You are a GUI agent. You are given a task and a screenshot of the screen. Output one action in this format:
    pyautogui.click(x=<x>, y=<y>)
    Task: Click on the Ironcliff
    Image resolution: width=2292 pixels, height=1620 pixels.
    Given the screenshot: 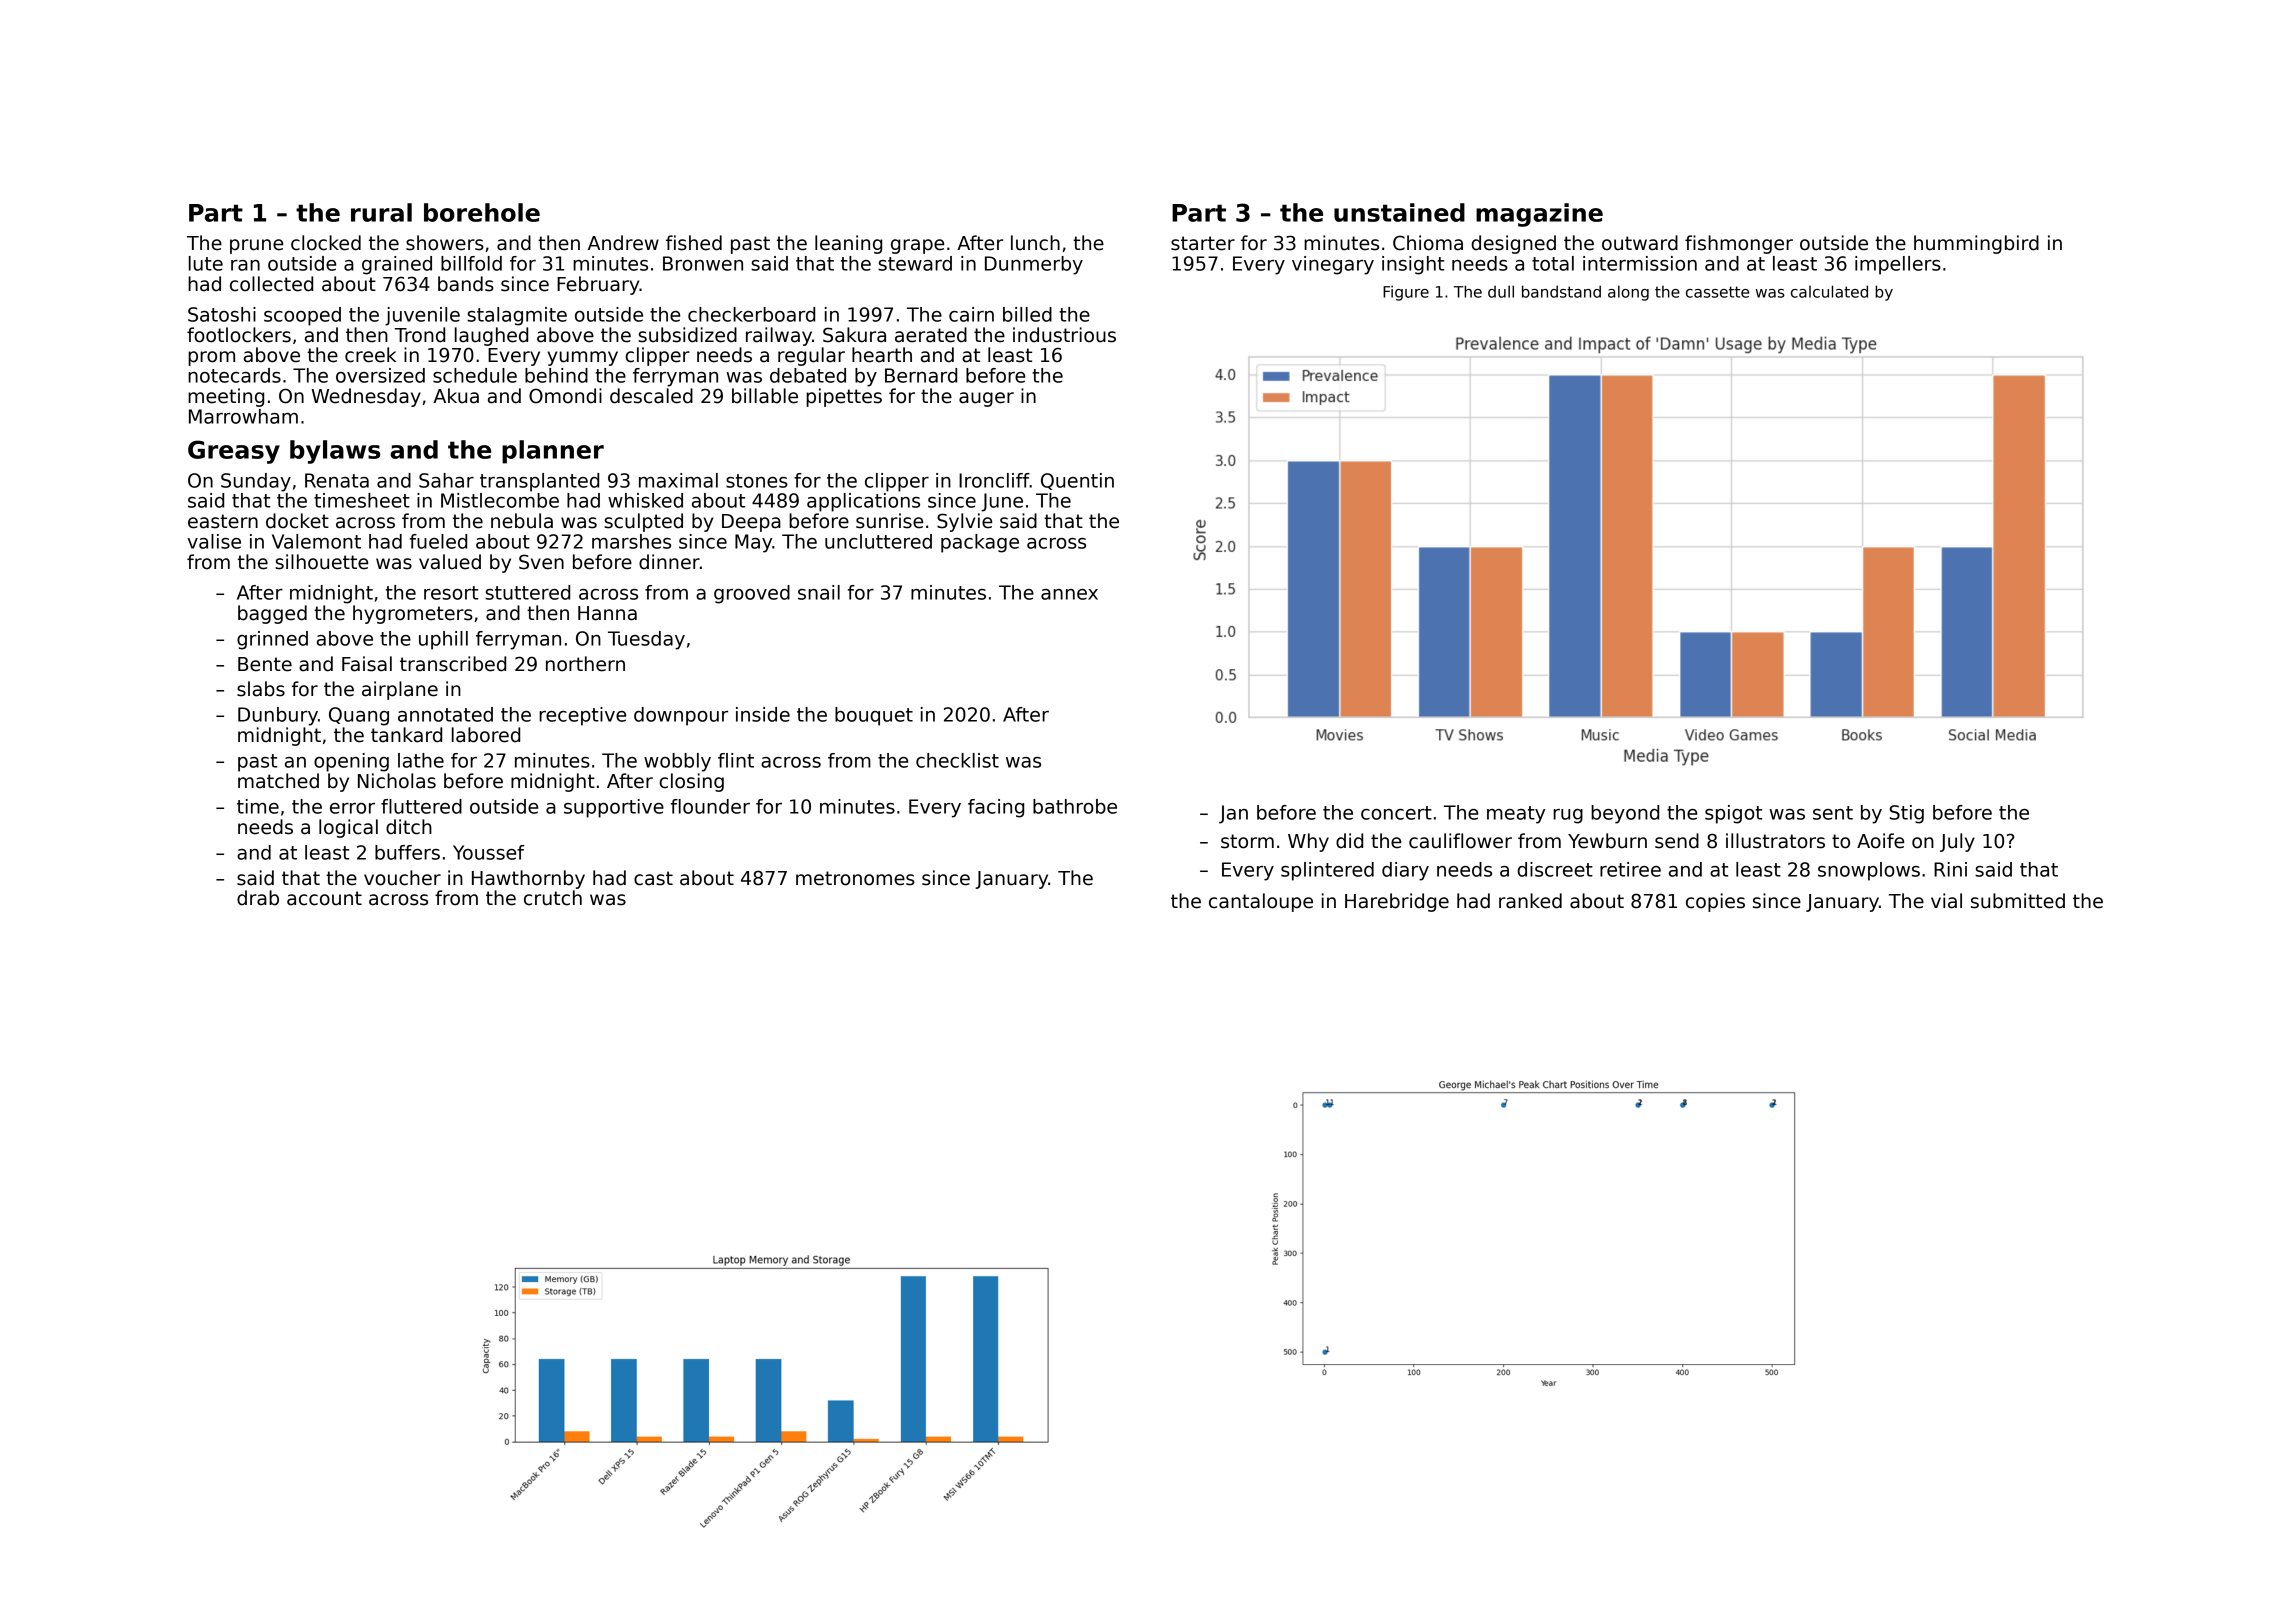 What is the action you would take?
    pyautogui.click(x=994, y=480)
